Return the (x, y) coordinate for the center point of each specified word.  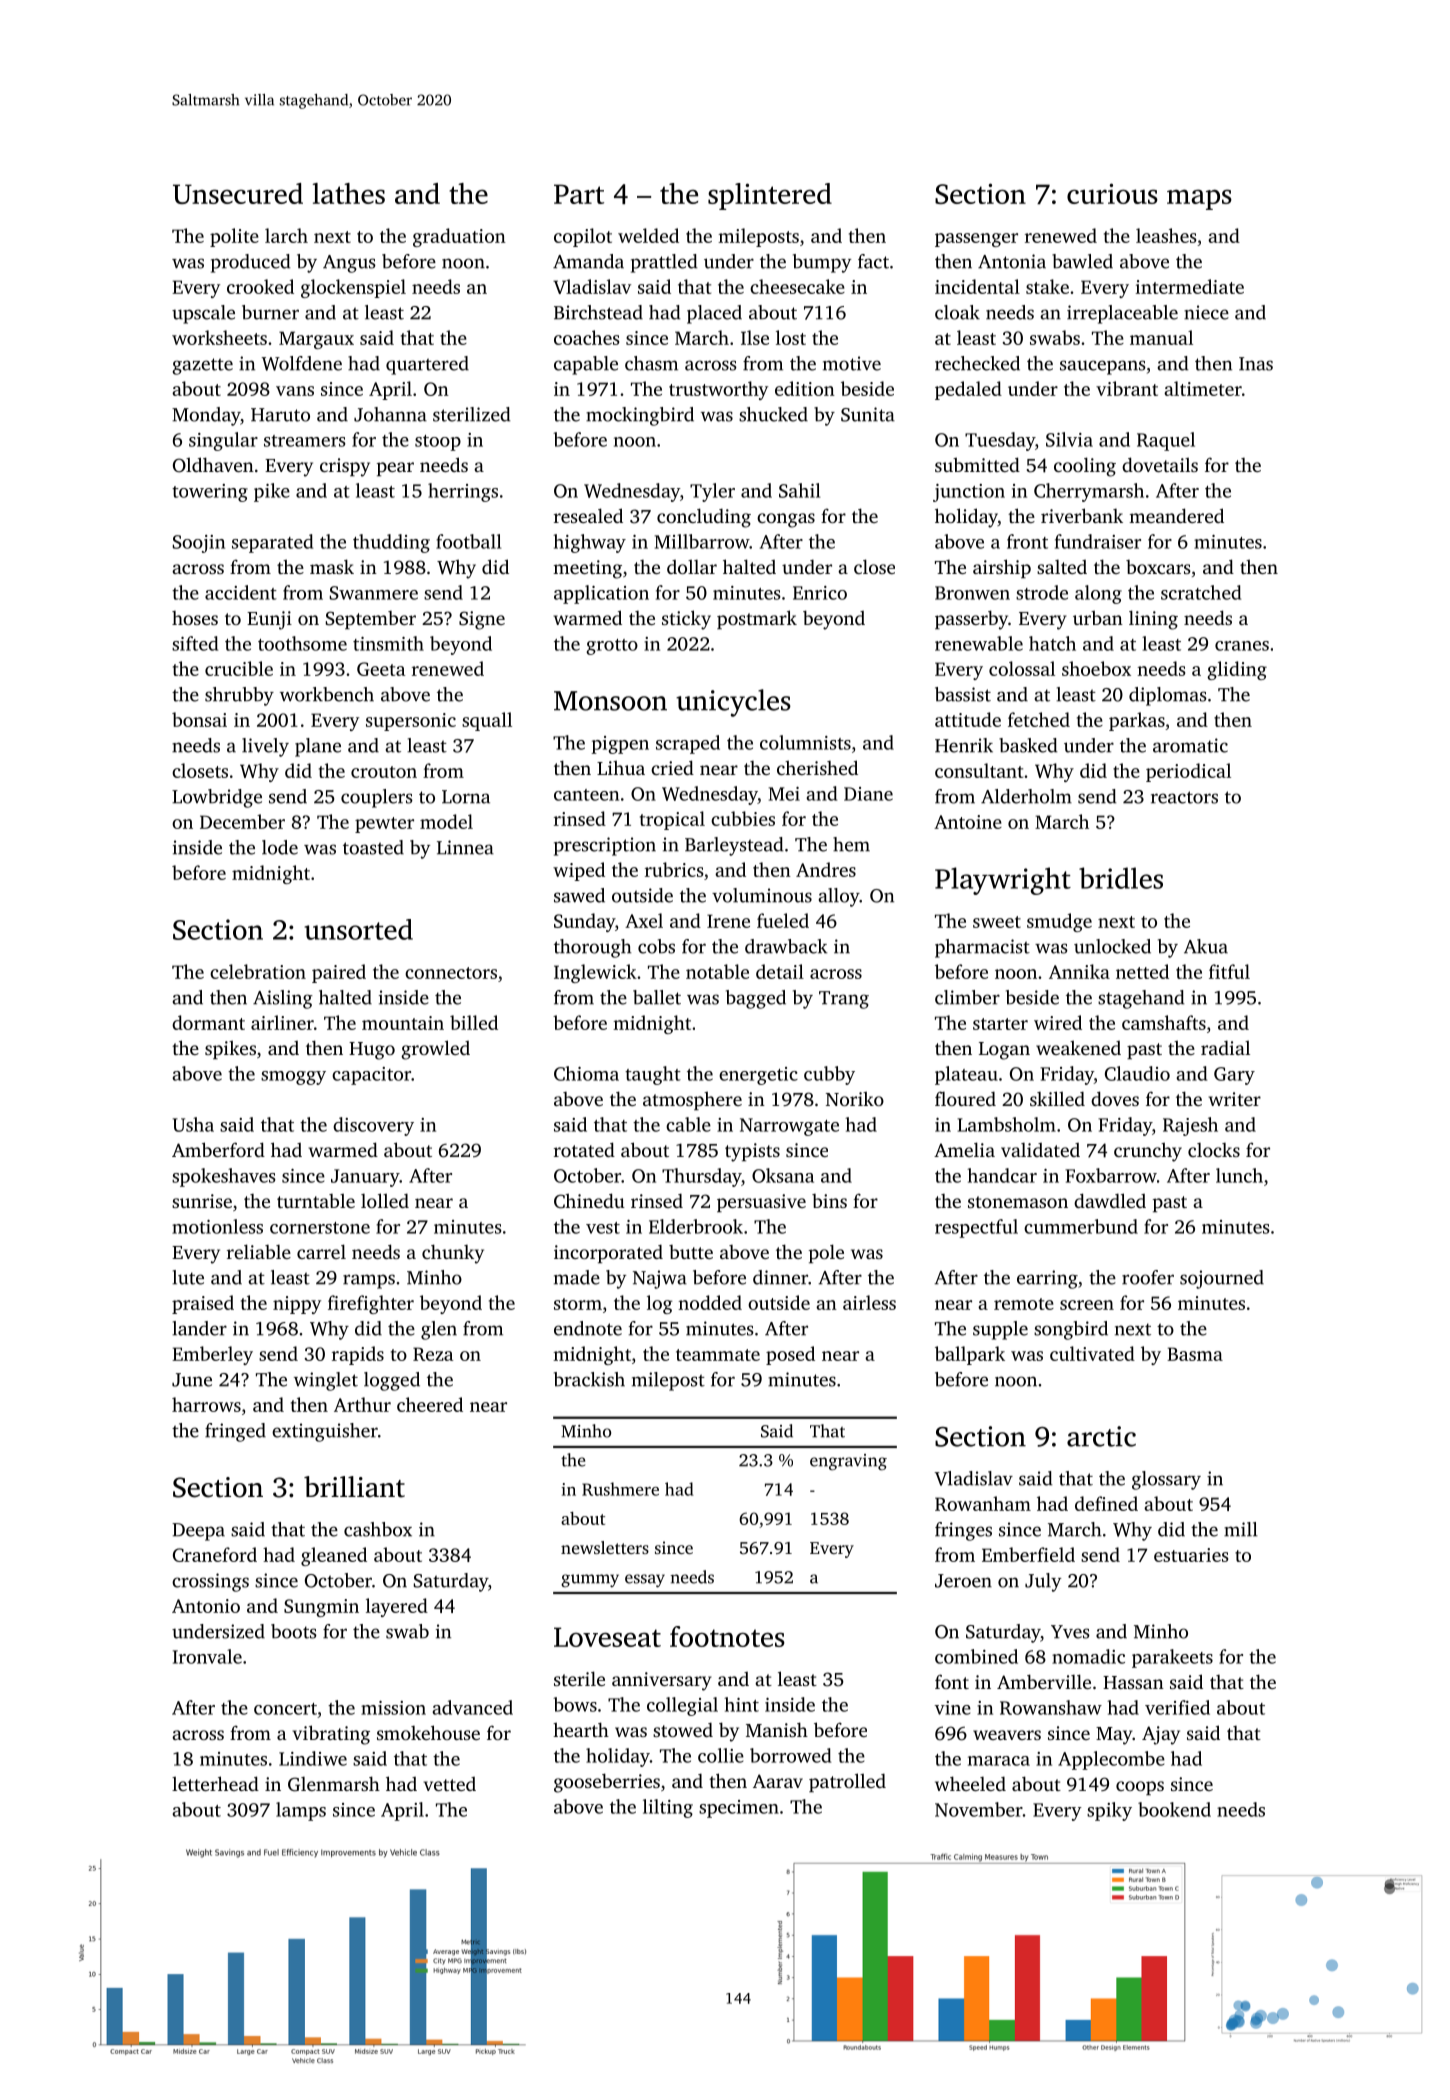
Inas (1256, 364)
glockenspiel (353, 288)
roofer (1148, 1277)
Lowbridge (217, 798)
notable (717, 971)
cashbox (378, 1529)
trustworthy (718, 390)
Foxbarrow (1111, 1175)
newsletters (605, 1547)
